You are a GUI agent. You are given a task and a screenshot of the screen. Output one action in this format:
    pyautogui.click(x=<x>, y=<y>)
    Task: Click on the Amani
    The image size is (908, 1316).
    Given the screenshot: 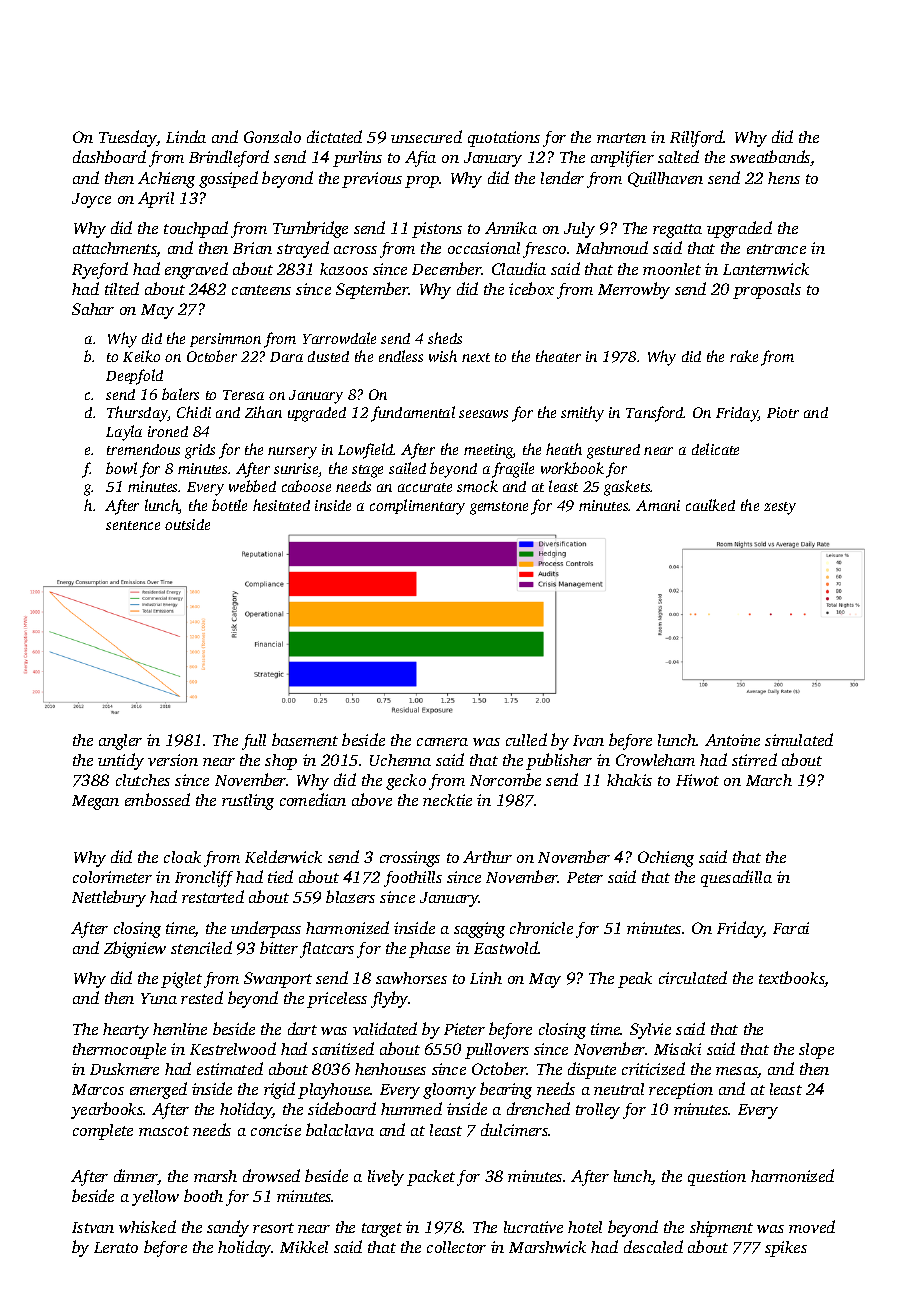 What is the action you would take?
    pyautogui.click(x=658, y=505)
